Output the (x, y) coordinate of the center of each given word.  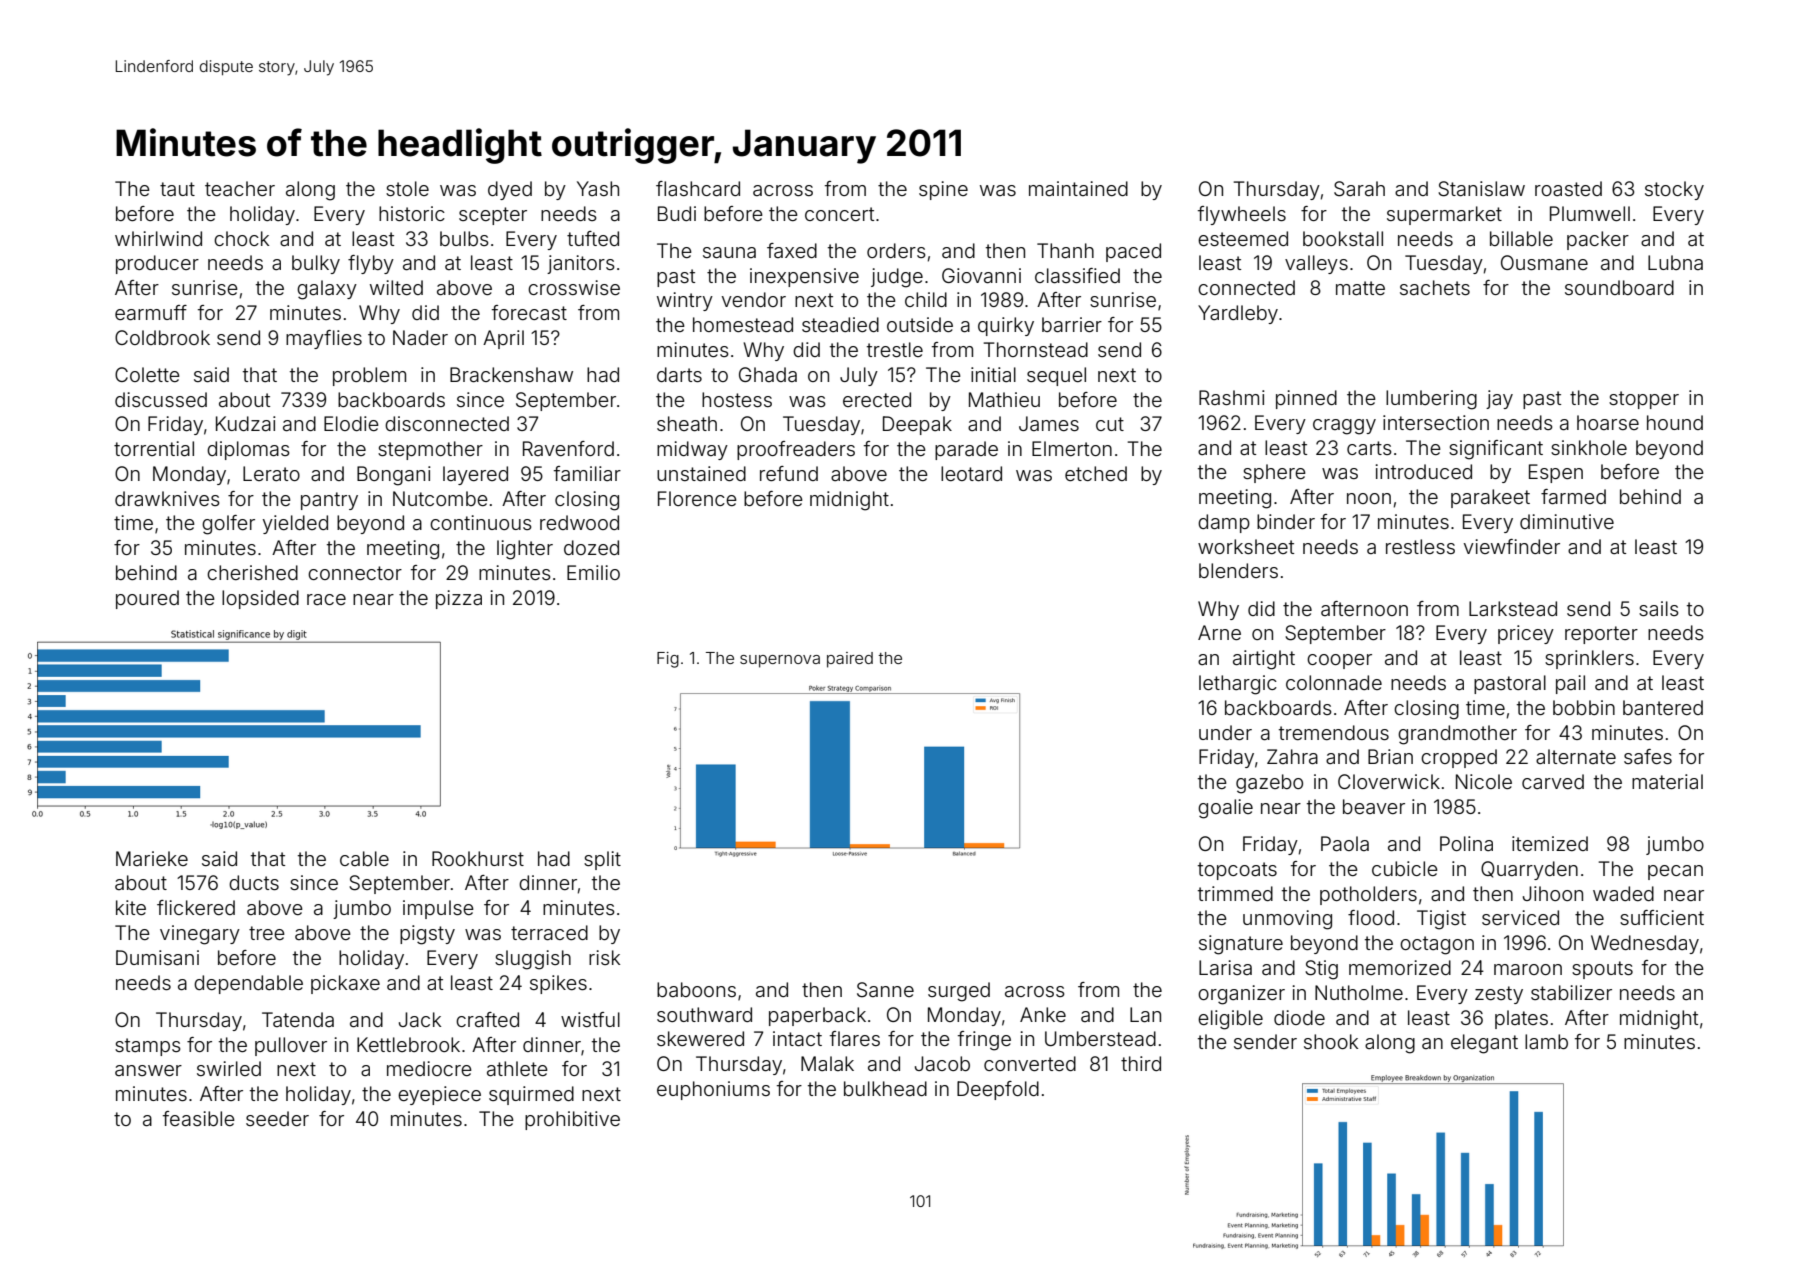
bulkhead (885, 1088)
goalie (1225, 809)
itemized (1550, 843)
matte (1360, 288)
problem (369, 376)
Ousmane (1544, 262)
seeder (277, 1118)
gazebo (1269, 784)
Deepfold (998, 1090)
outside (920, 324)
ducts (254, 882)
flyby (371, 264)
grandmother (1457, 735)
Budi (677, 213)
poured (147, 599)
